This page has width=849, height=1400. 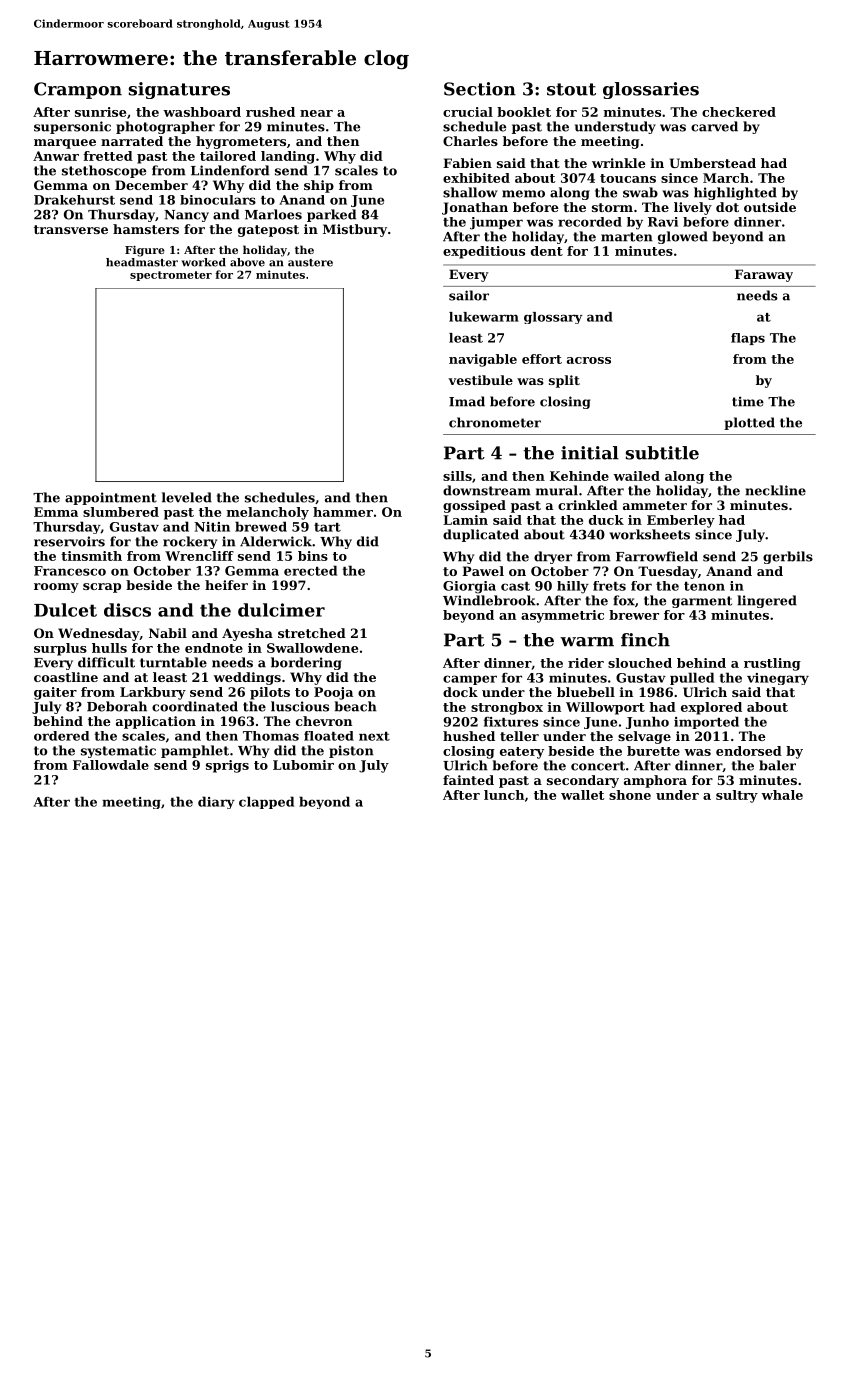 I want to click on piston, so click(x=351, y=751).
